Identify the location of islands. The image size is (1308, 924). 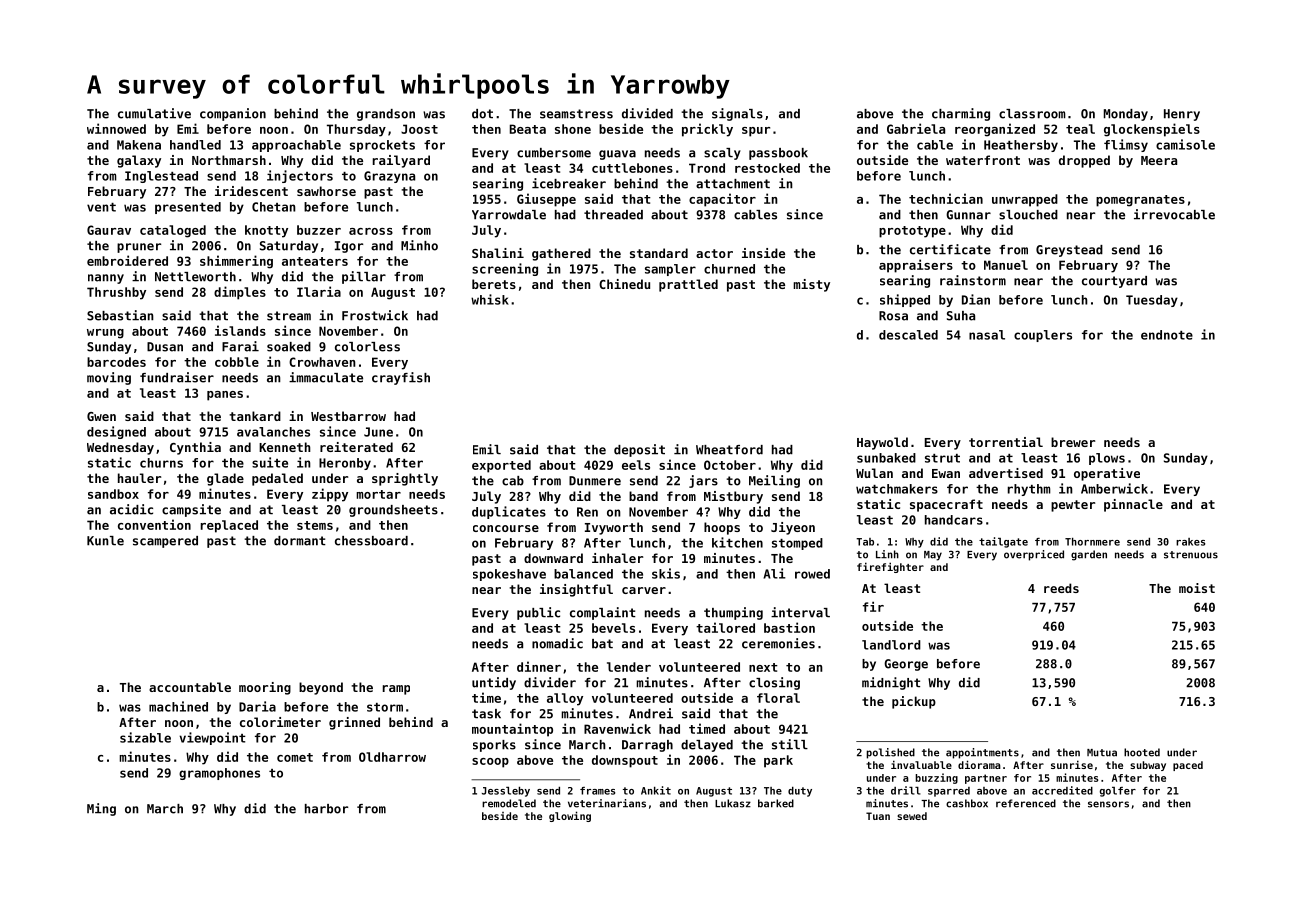
(240, 330).
